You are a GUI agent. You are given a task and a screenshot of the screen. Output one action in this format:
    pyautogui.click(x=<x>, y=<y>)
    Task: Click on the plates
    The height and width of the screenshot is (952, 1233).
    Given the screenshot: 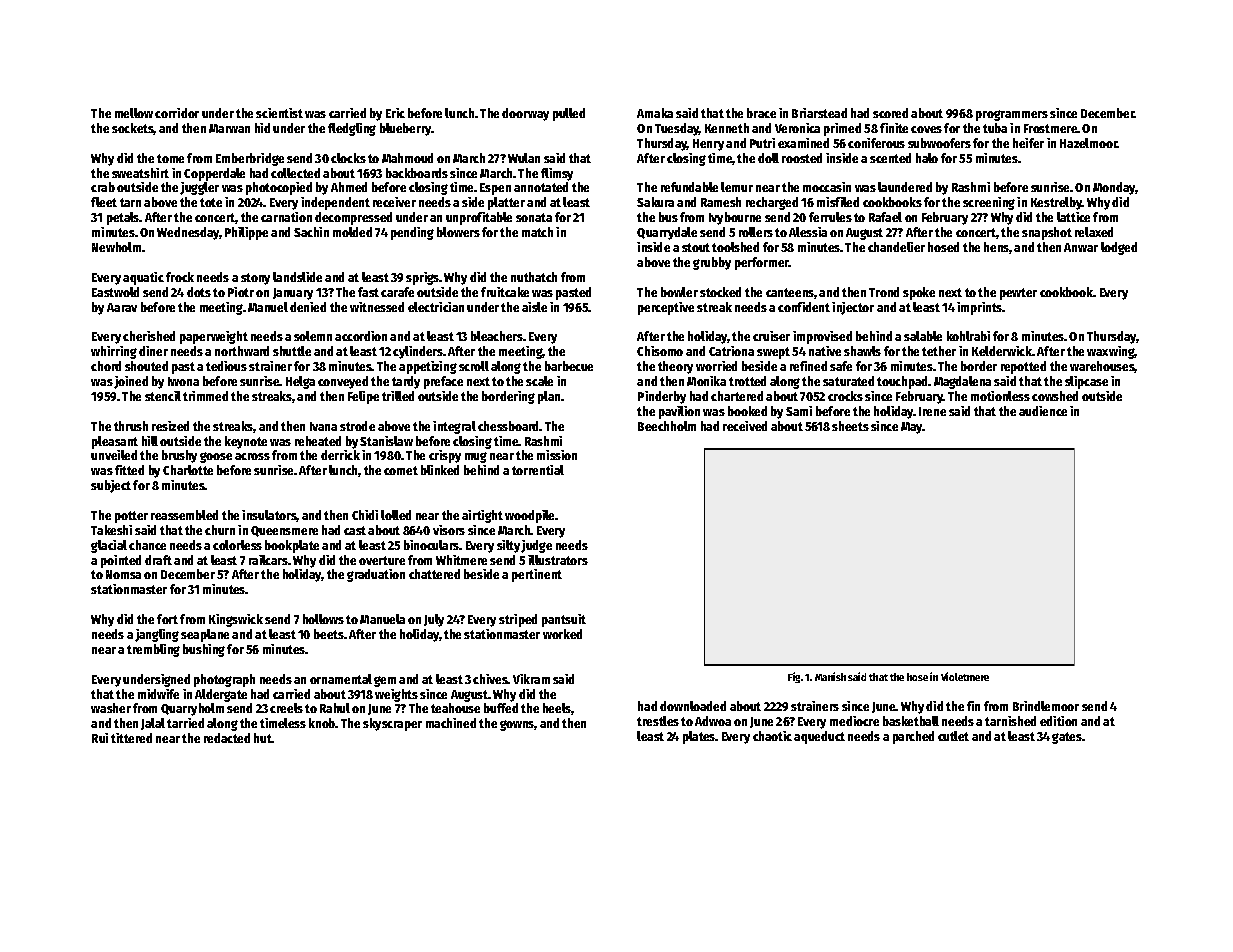 What is the action you would take?
    pyautogui.click(x=699, y=737)
